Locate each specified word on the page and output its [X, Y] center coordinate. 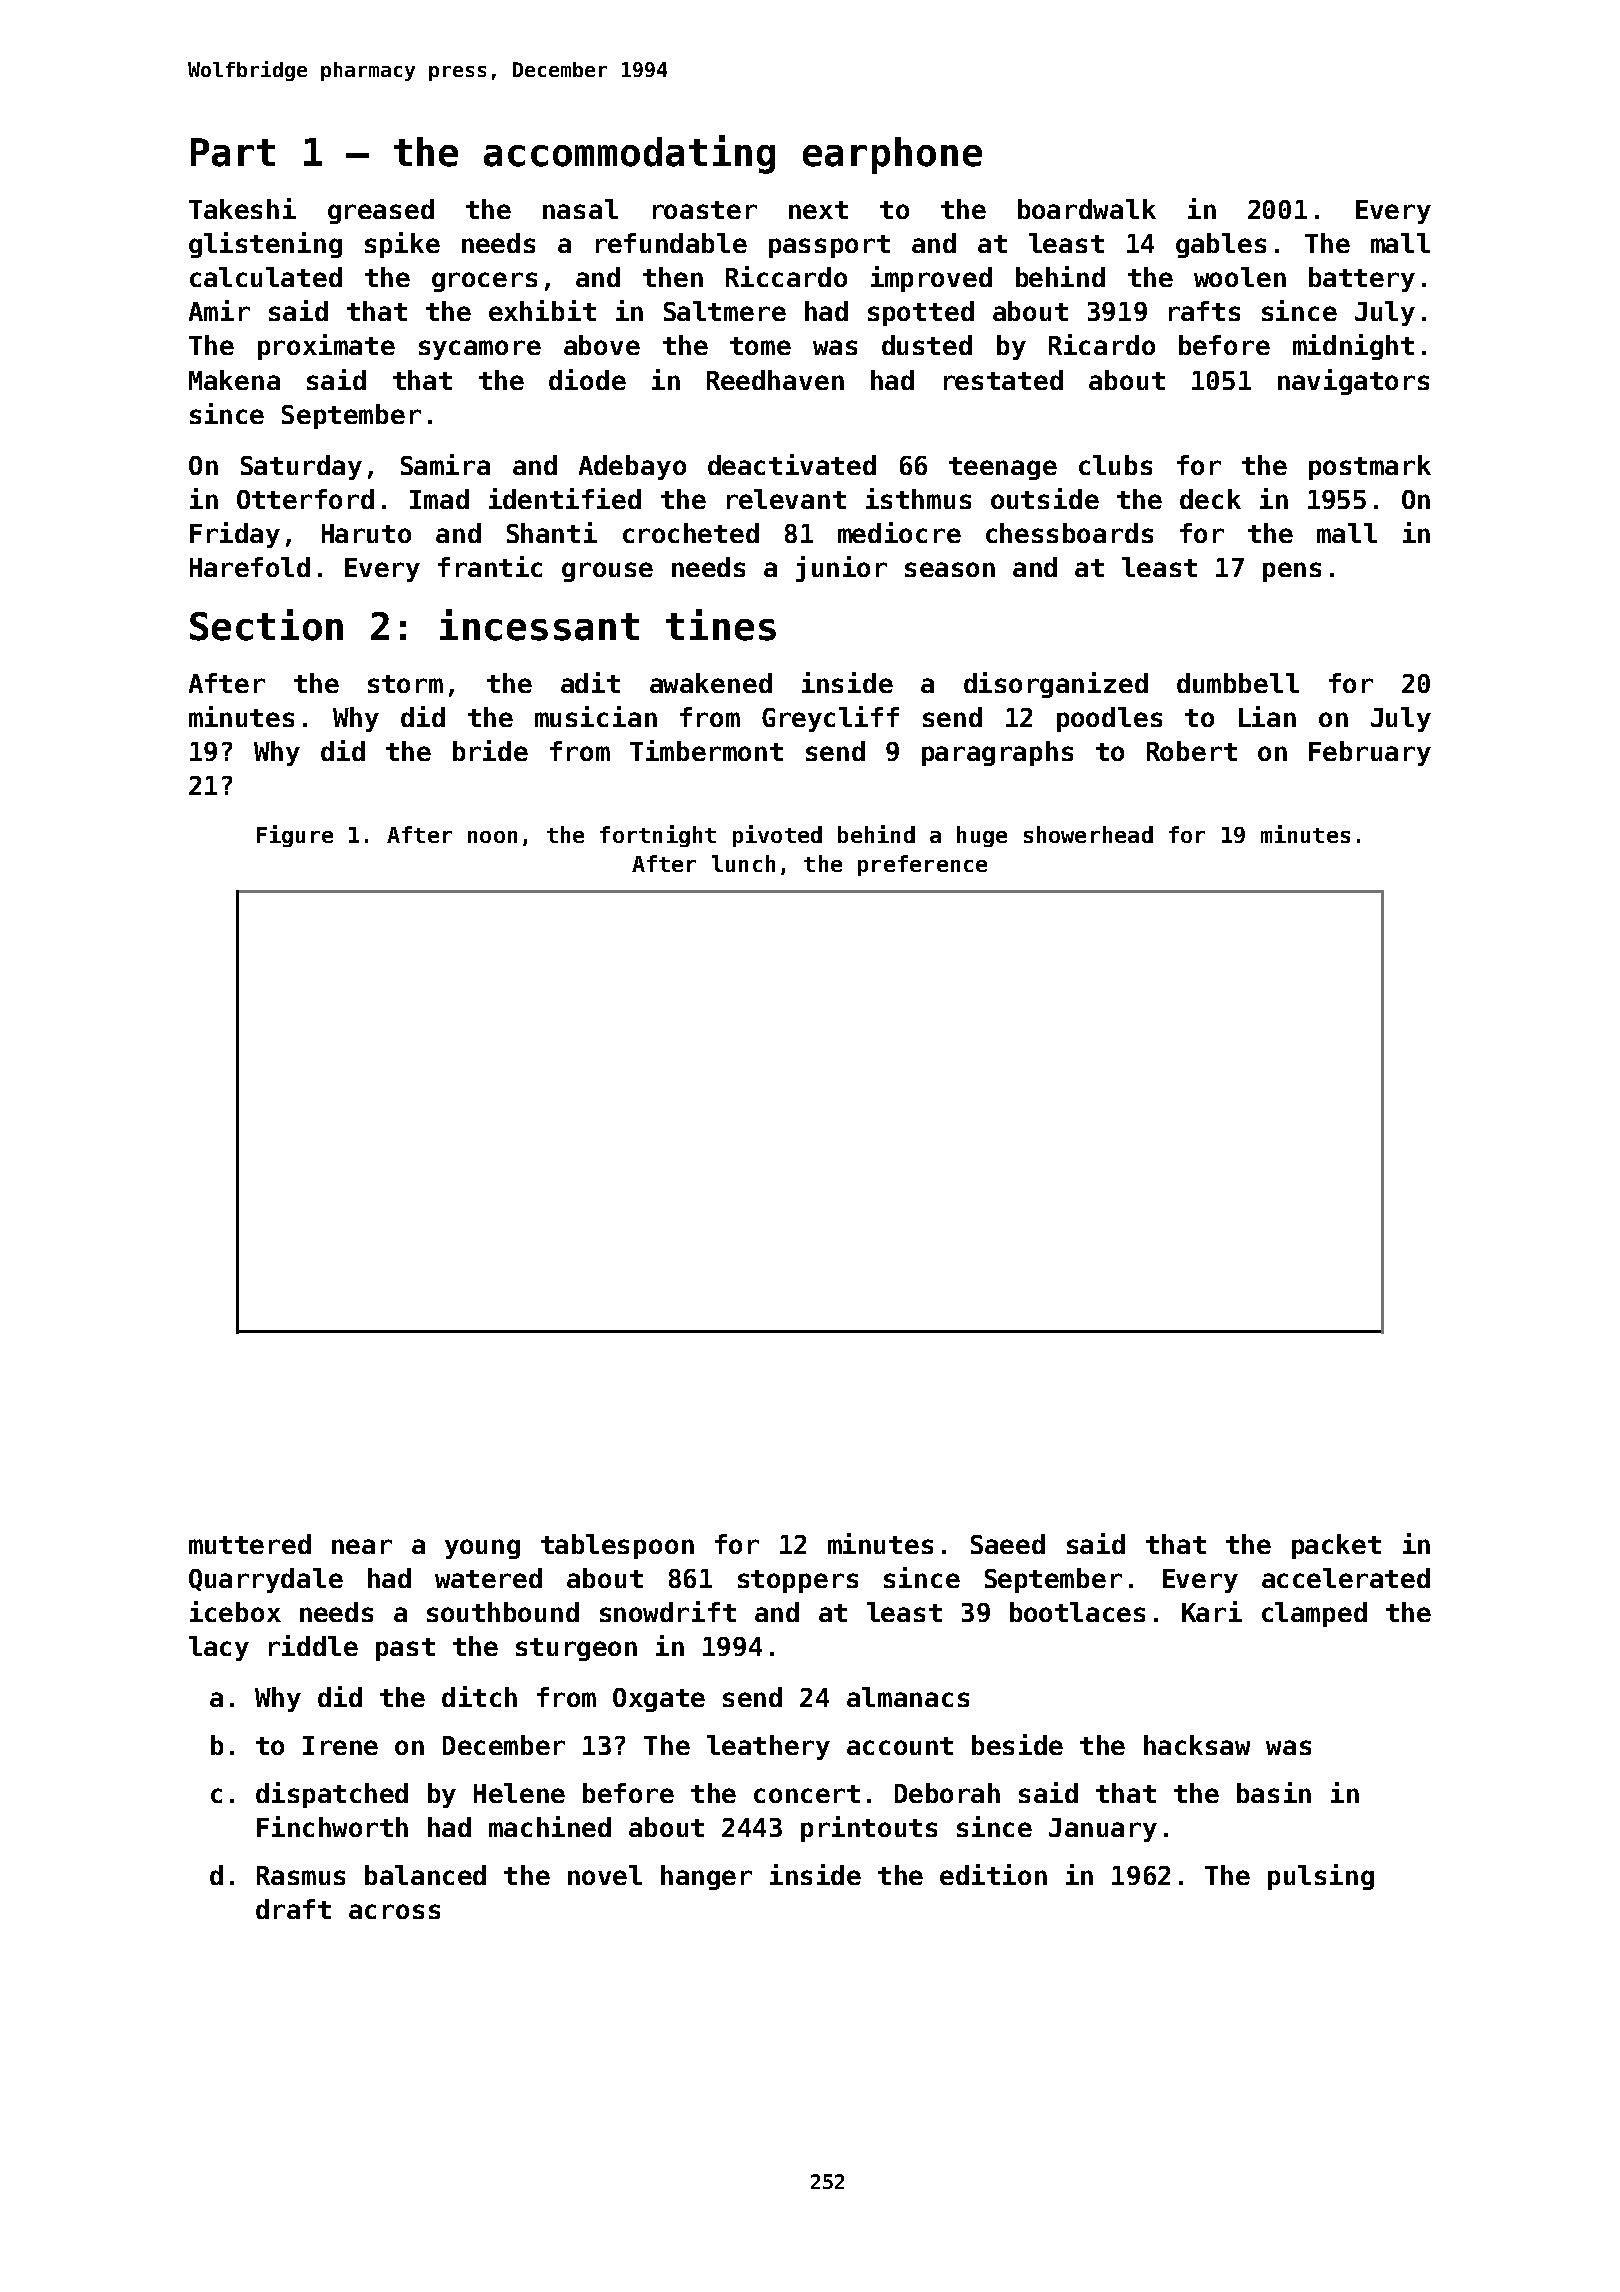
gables [1221, 245]
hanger [706, 1877]
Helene [519, 1793]
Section [266, 625]
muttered [250, 1544]
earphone [892, 155]
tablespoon [617, 1546]
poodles [1109, 719]
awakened [711, 683]
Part [233, 152]
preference [922, 865]
